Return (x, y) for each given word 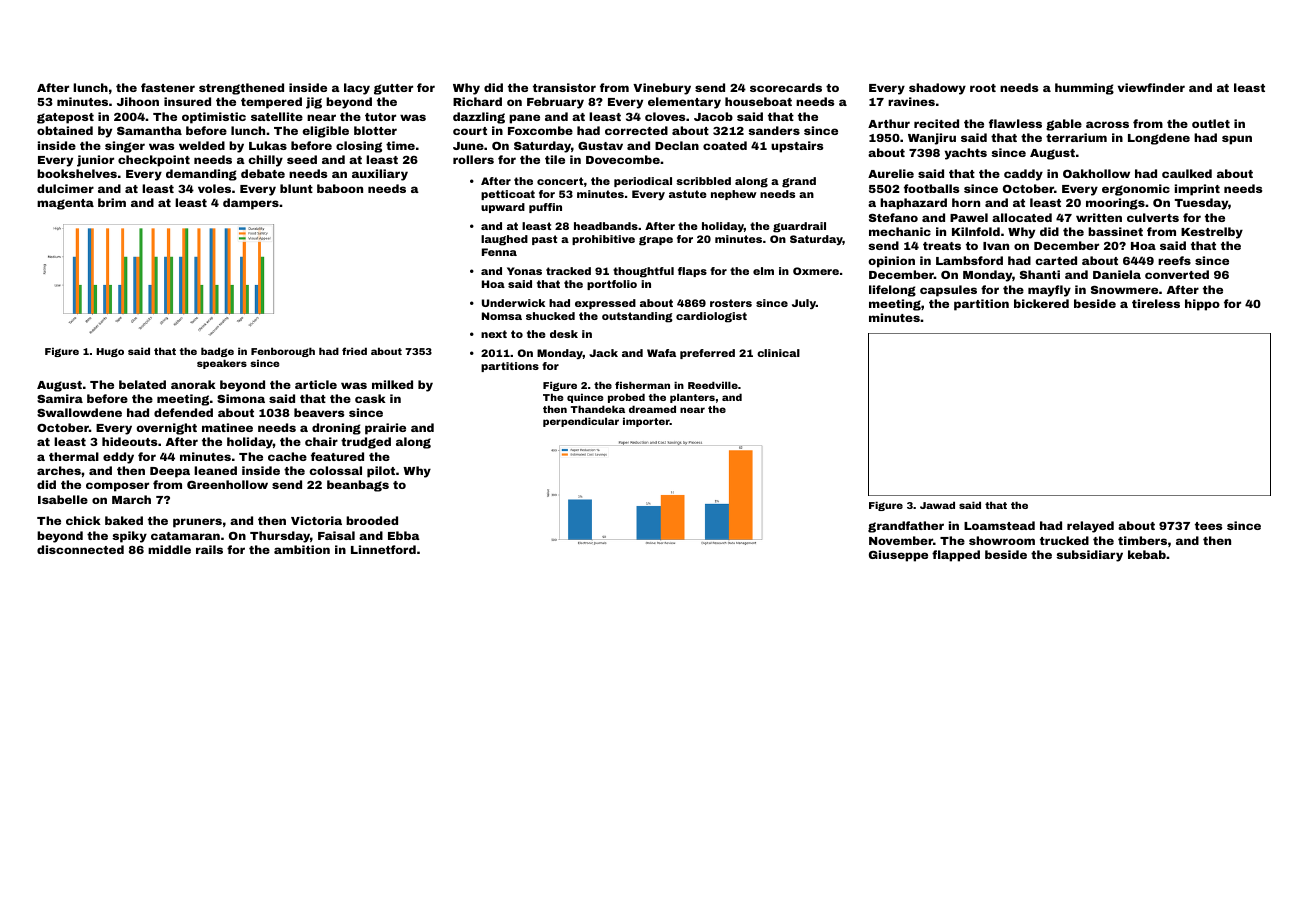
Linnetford (383, 549)
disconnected (80, 549)
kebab (1147, 554)
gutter (393, 89)
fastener (168, 87)
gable (1064, 125)
